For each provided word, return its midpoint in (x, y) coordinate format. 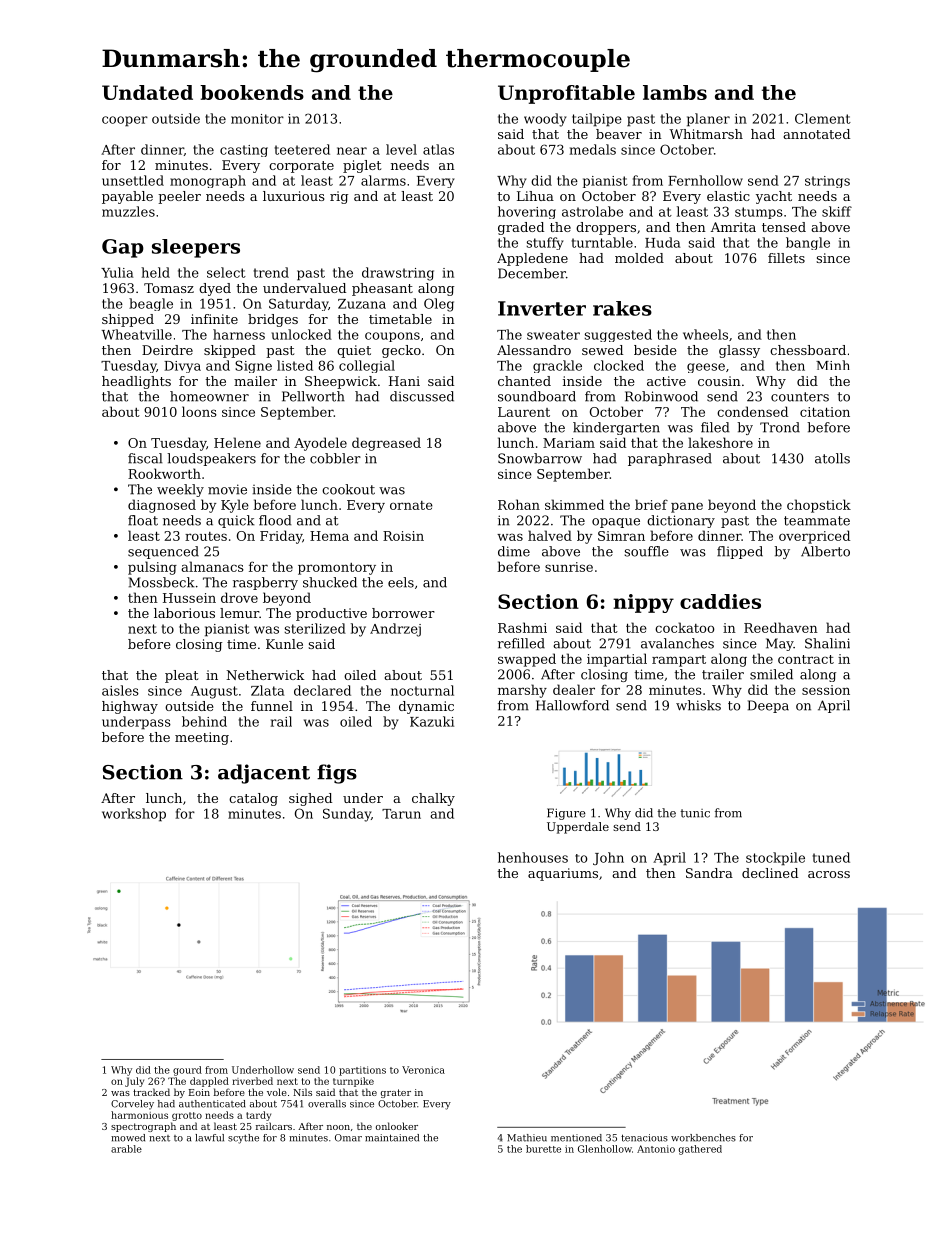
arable (126, 1149)
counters (800, 397)
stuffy (545, 243)
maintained (392, 1138)
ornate (411, 505)
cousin (719, 381)
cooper (125, 121)
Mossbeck (162, 582)
